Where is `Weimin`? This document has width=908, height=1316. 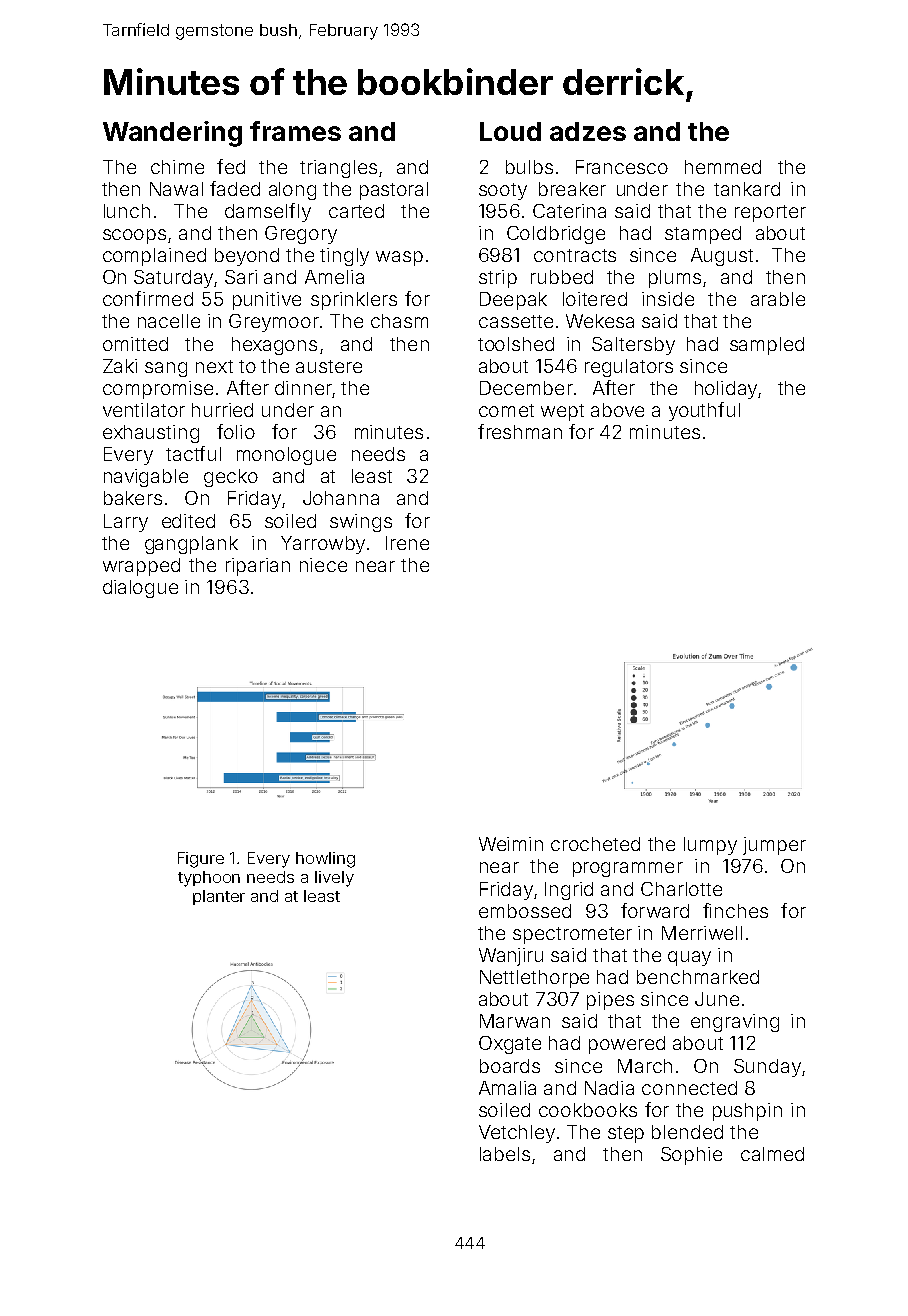
Weimin is located at coordinates (511, 844).
